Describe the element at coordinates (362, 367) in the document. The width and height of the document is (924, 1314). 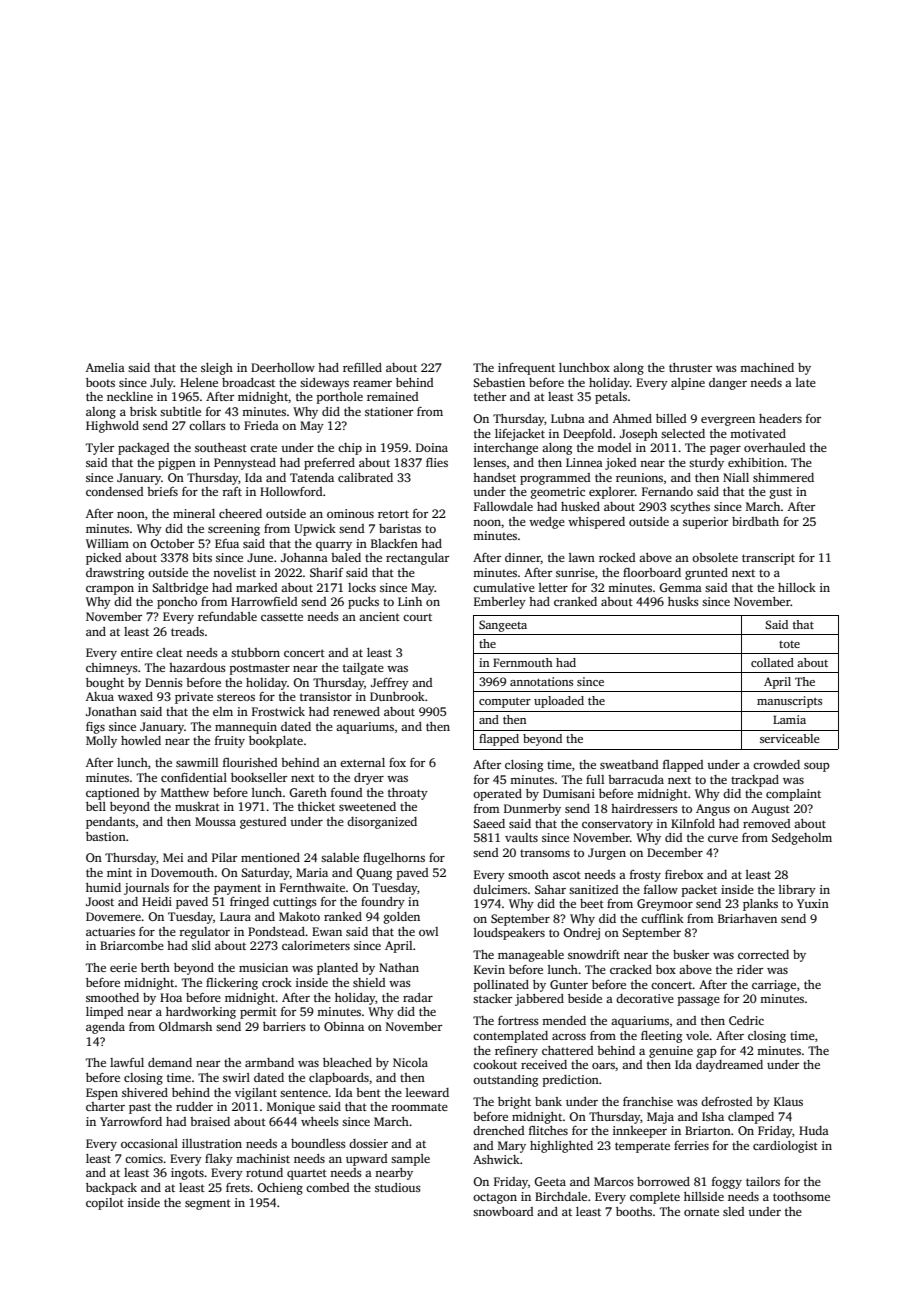
I see `refilled` at that location.
